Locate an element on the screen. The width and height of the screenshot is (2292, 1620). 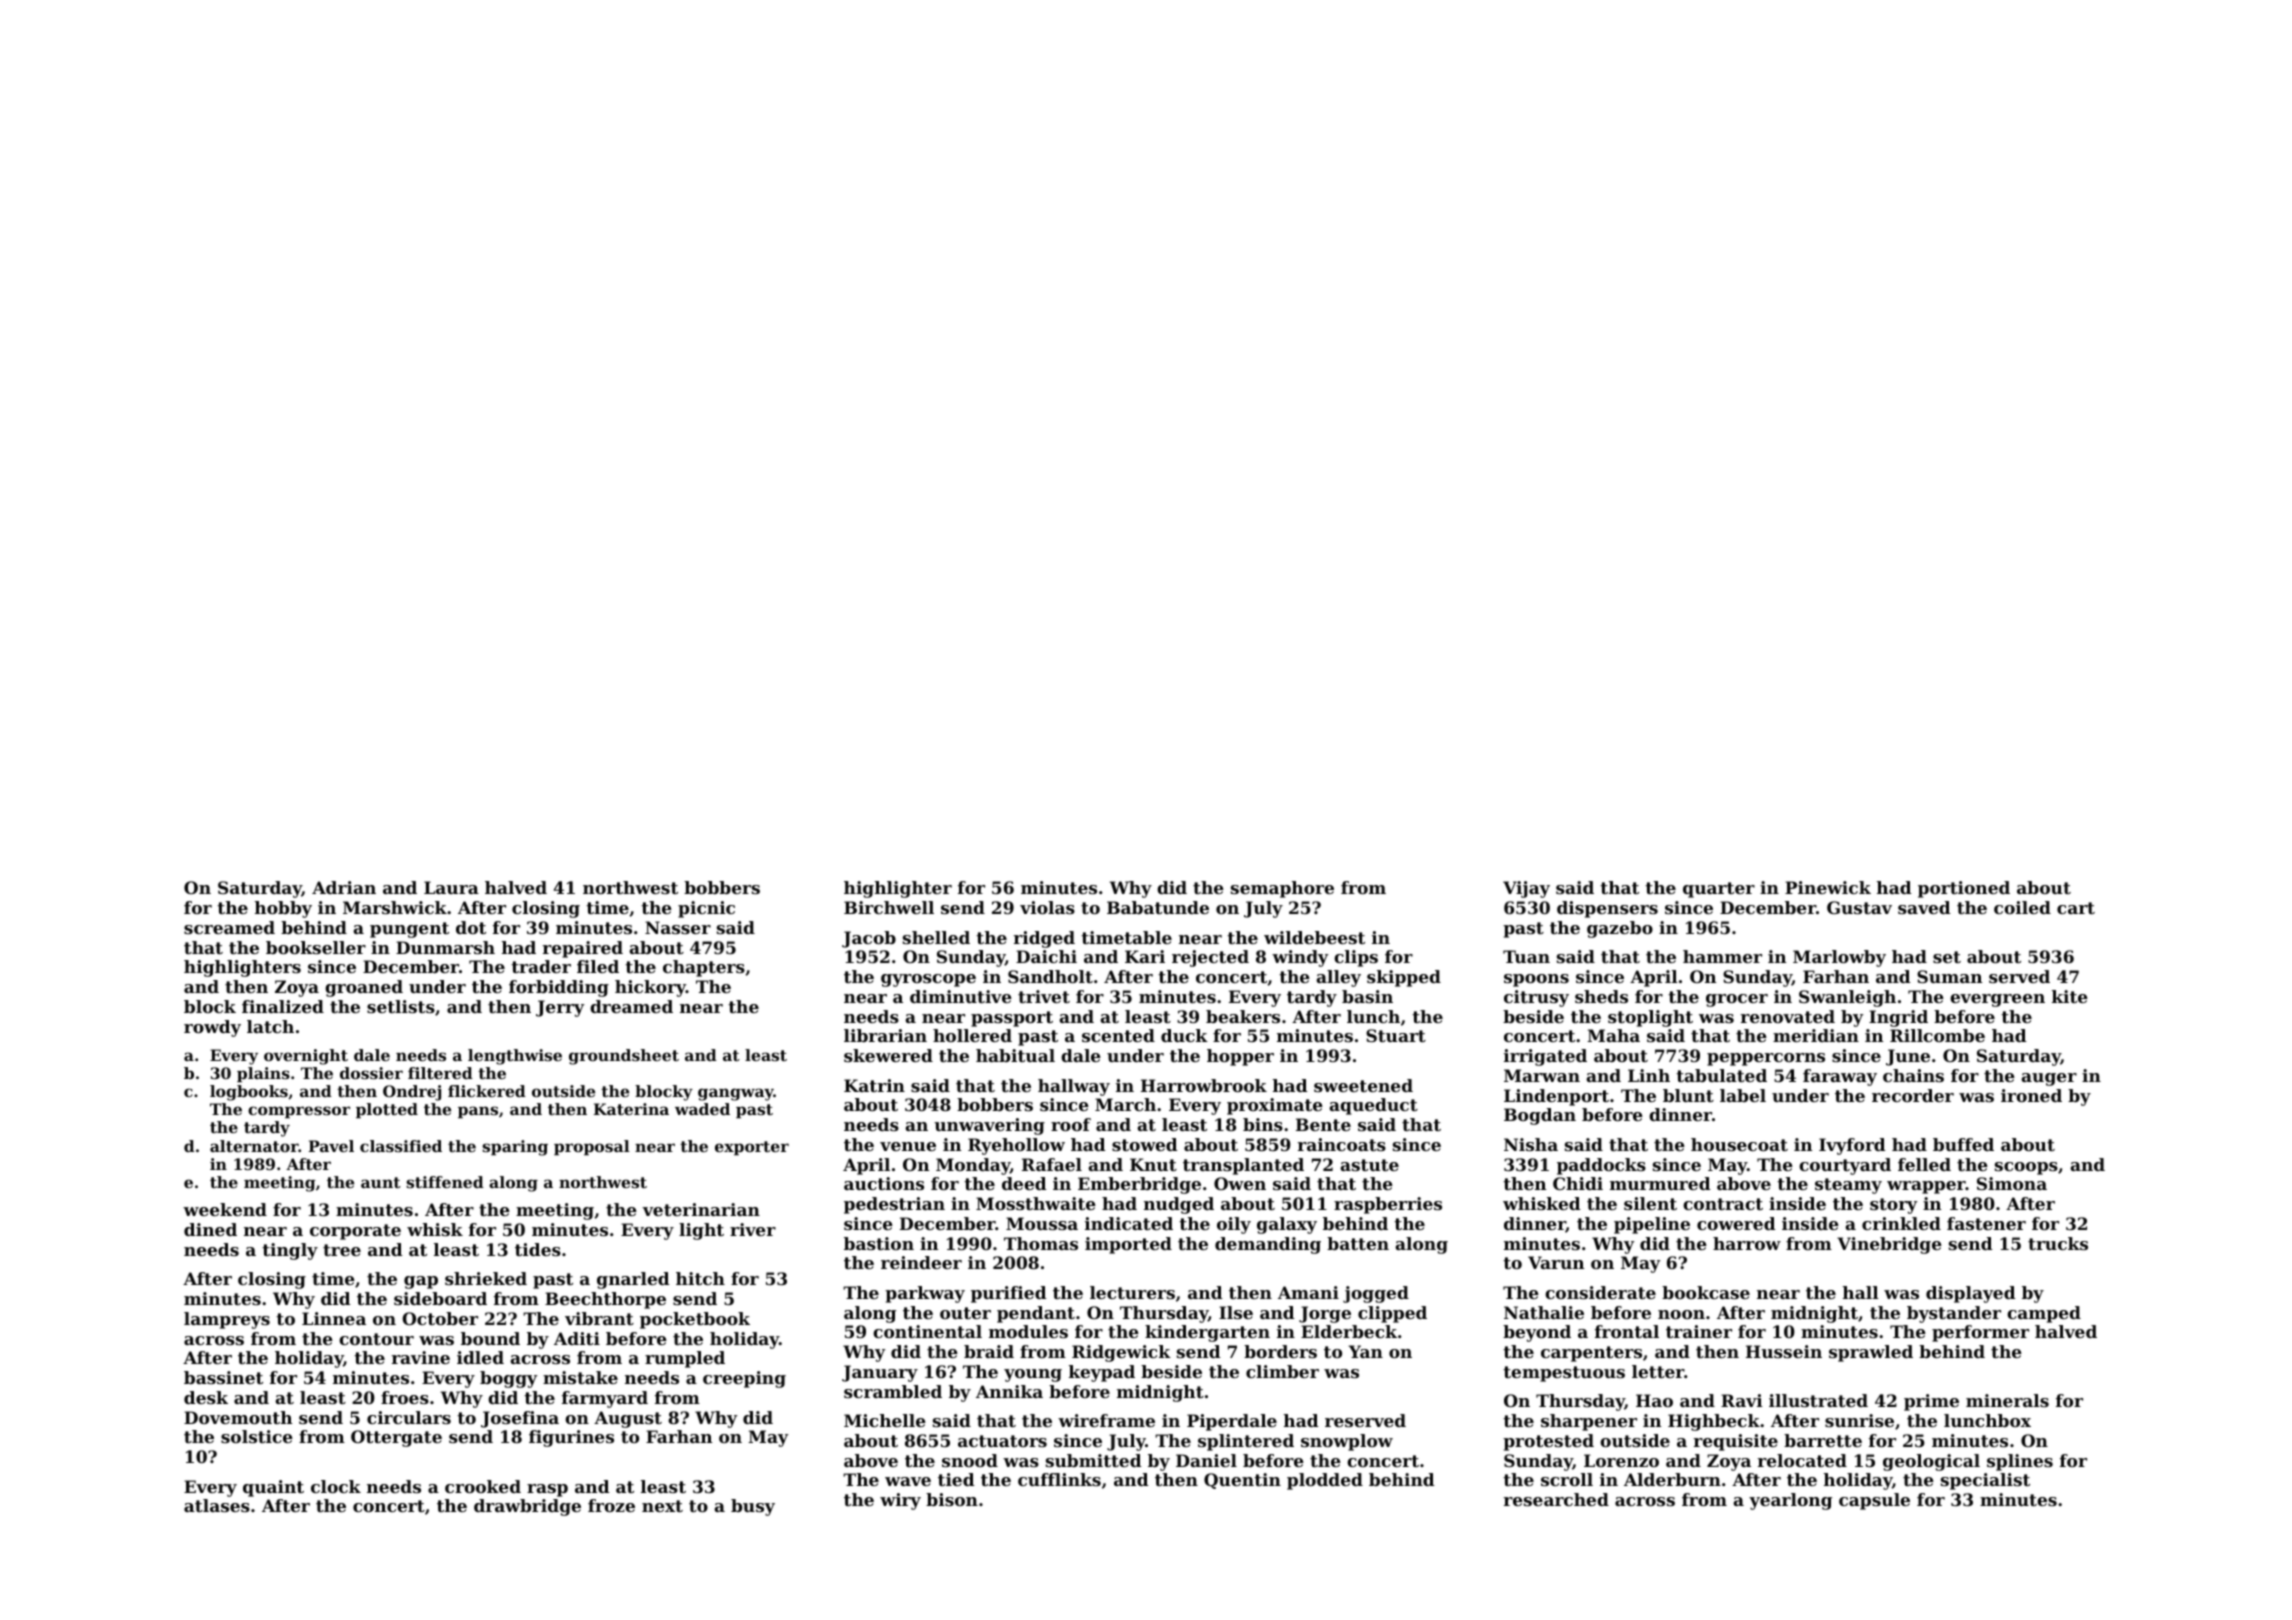
atlases is located at coordinates (217, 1505).
